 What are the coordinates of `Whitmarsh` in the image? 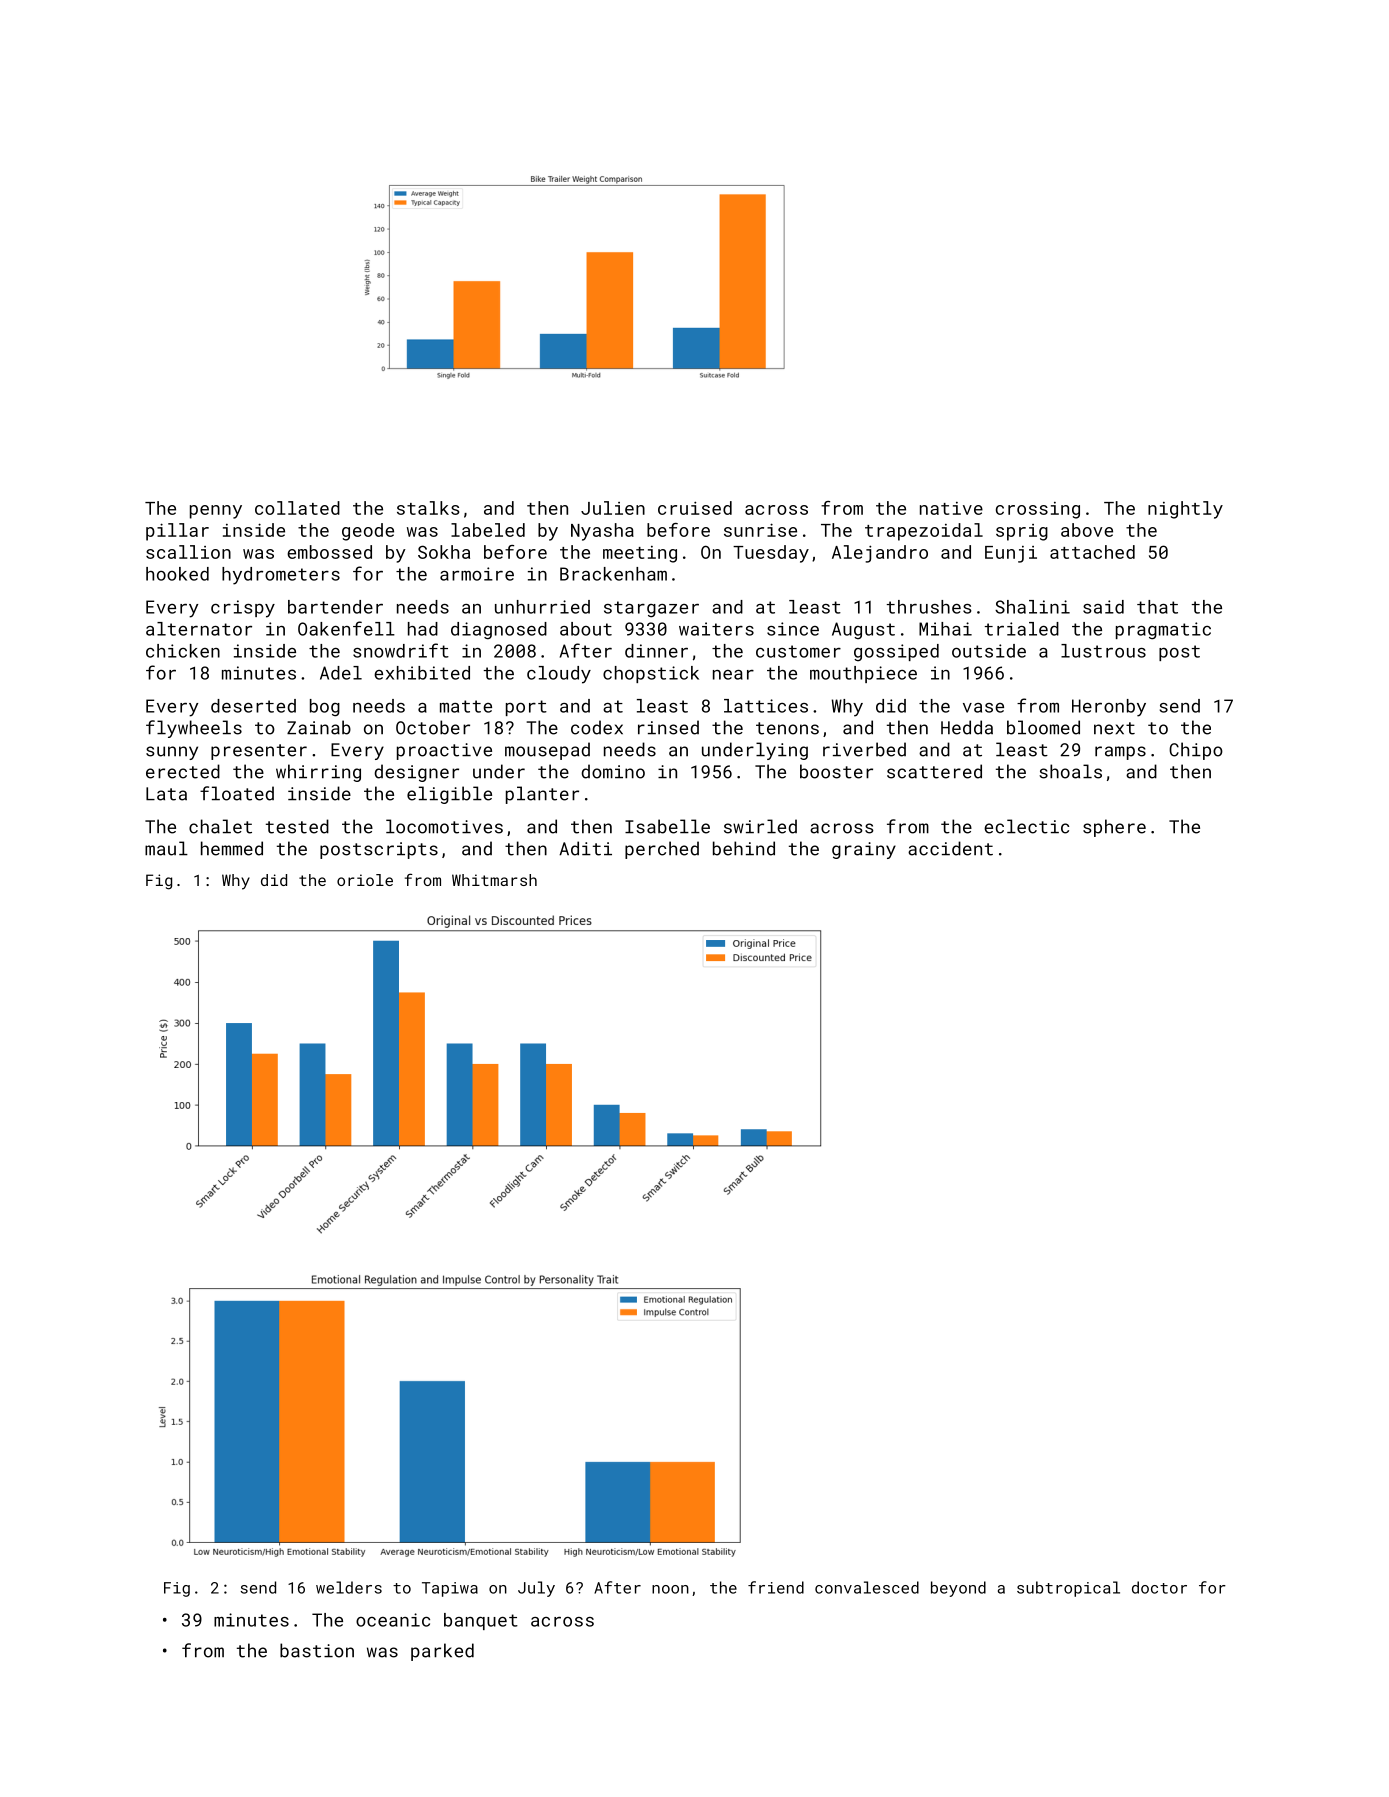 It's located at (494, 880).
